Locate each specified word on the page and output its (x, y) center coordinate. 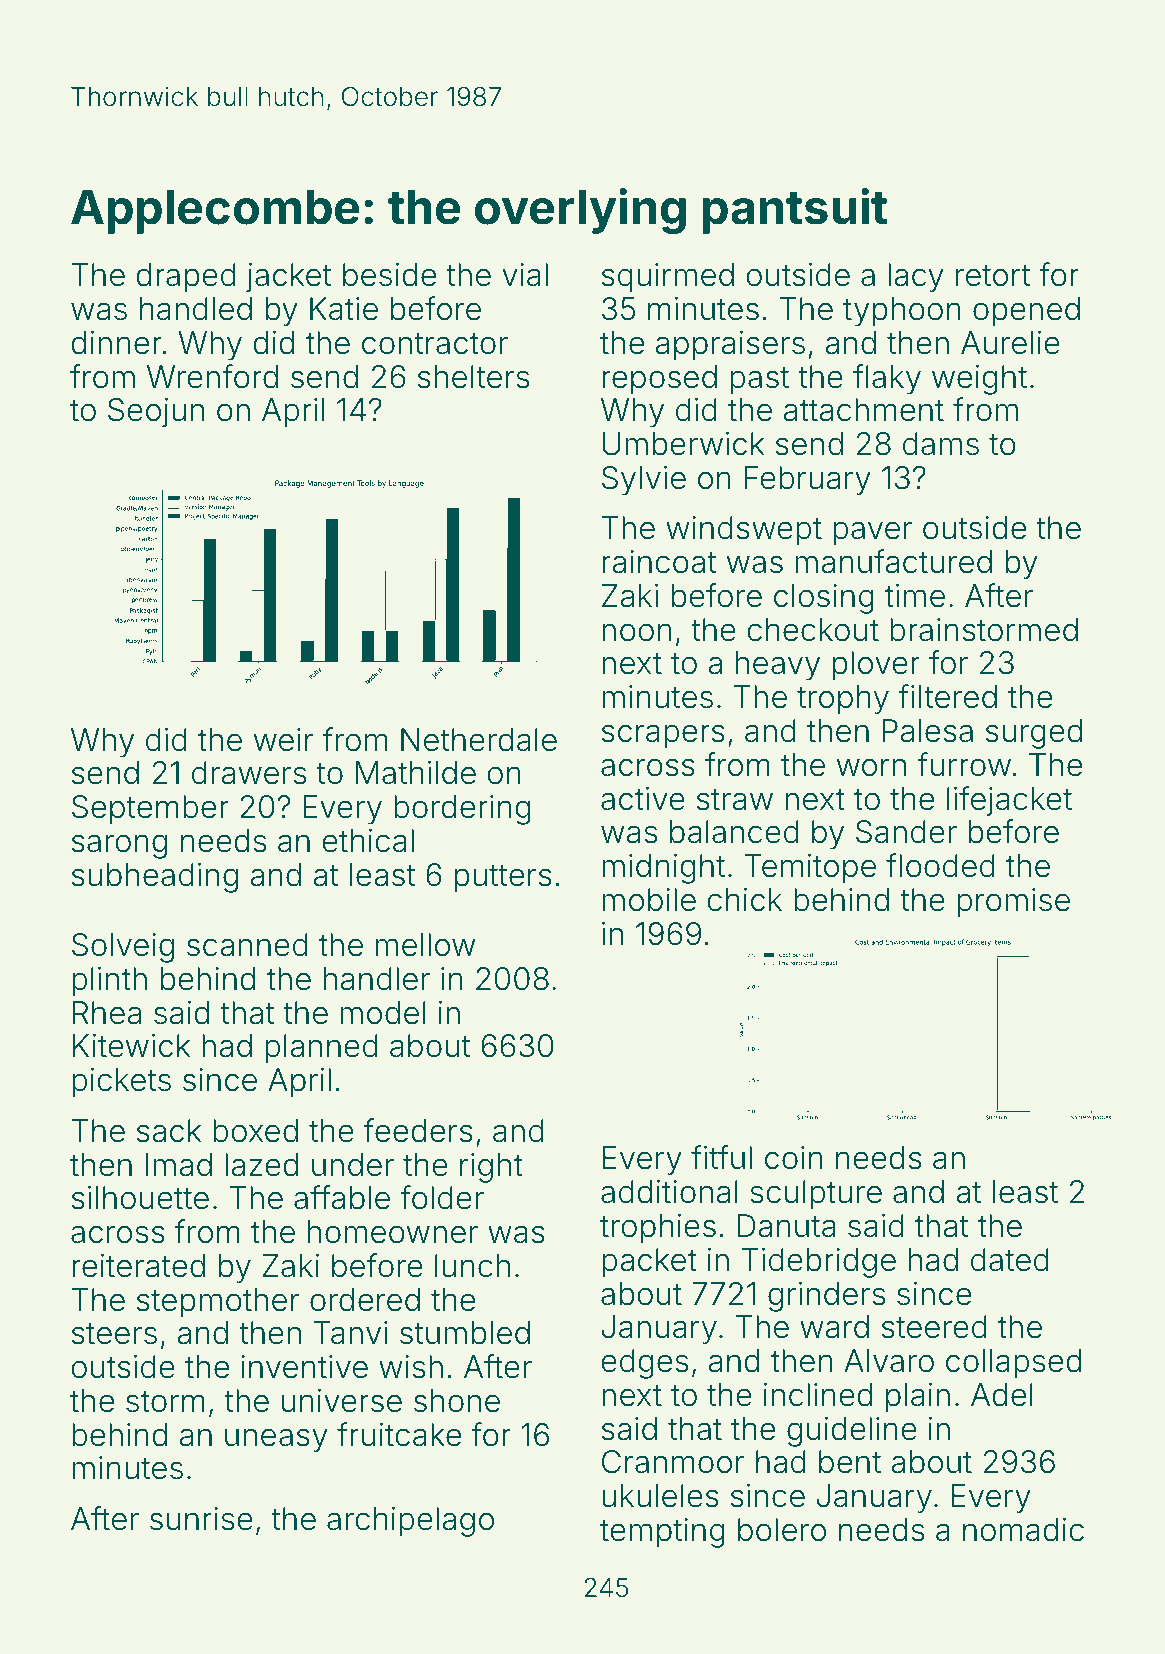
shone (457, 1401)
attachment (864, 410)
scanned (247, 945)
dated (1010, 1260)
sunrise (201, 1519)
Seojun (156, 413)
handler (377, 979)
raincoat (659, 562)
